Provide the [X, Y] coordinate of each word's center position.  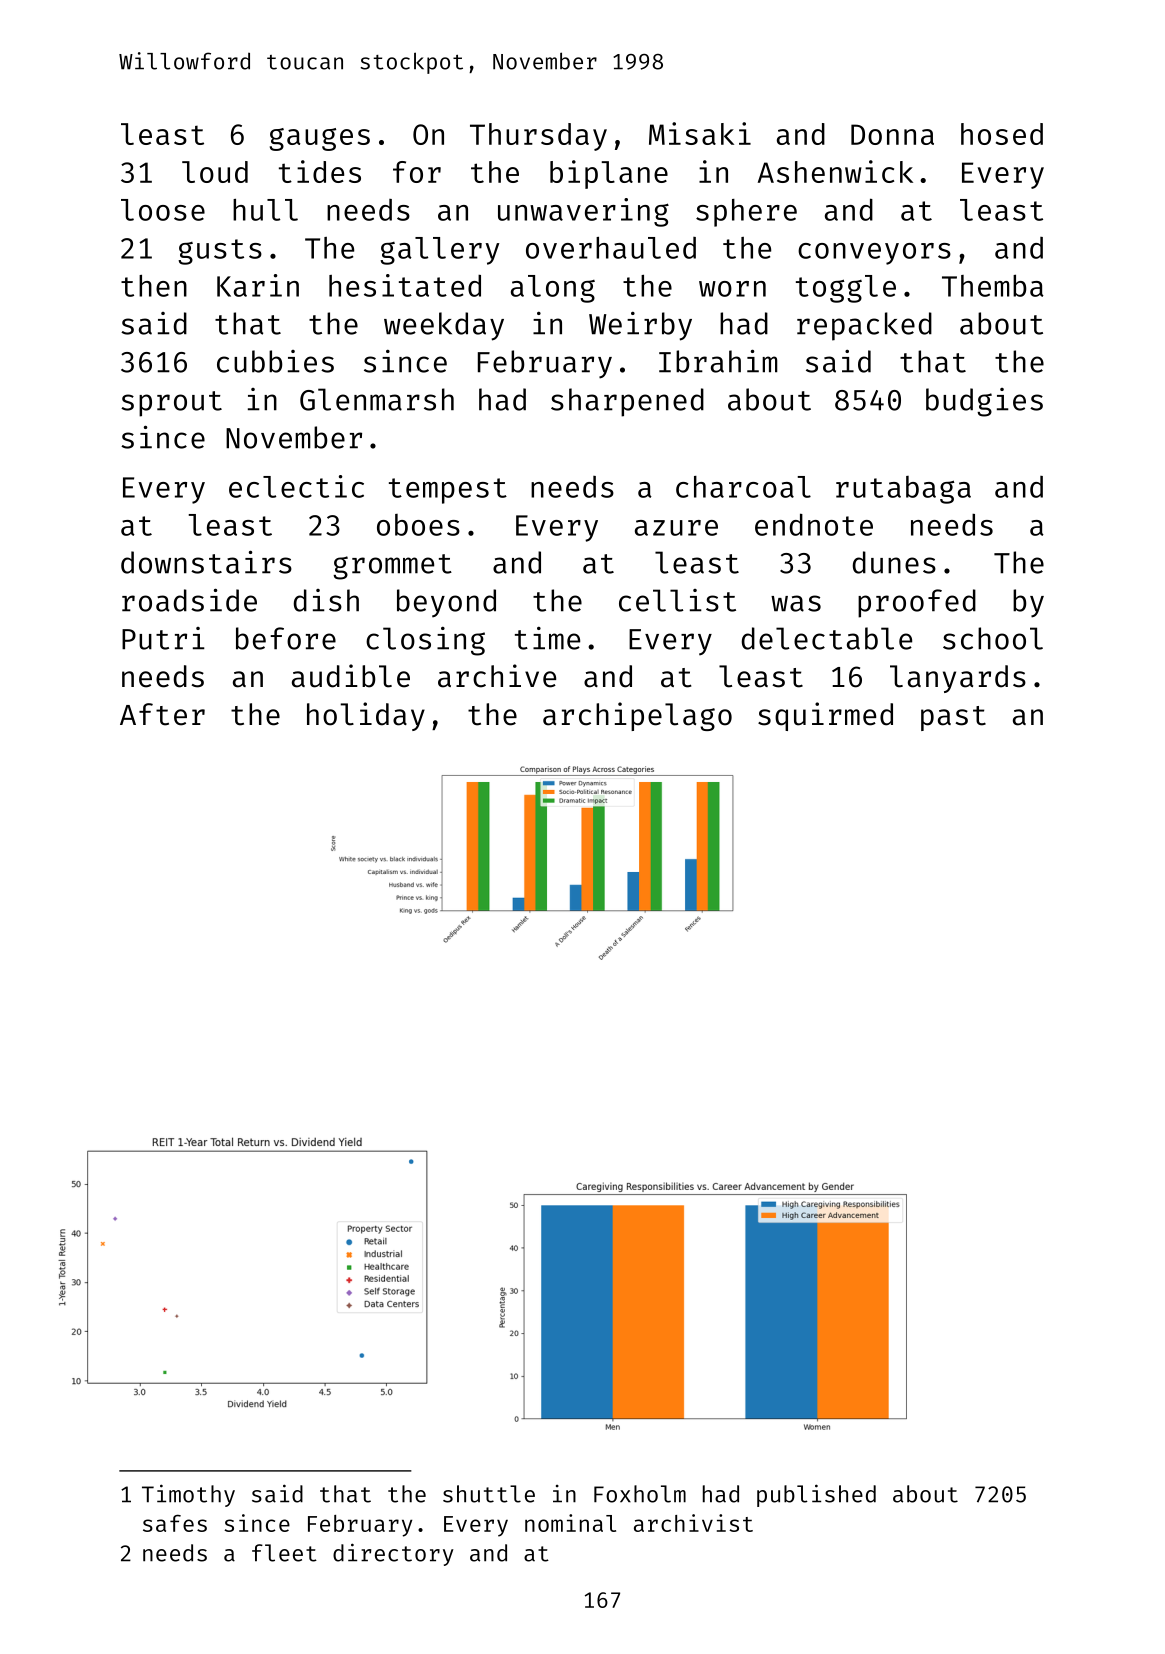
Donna [892, 134]
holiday [366, 716]
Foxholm [640, 1494]
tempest [448, 491]
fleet [284, 1553]
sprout [171, 404]
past [953, 718]
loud [215, 172]
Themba [993, 285]
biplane [609, 174]
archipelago [637, 716]
